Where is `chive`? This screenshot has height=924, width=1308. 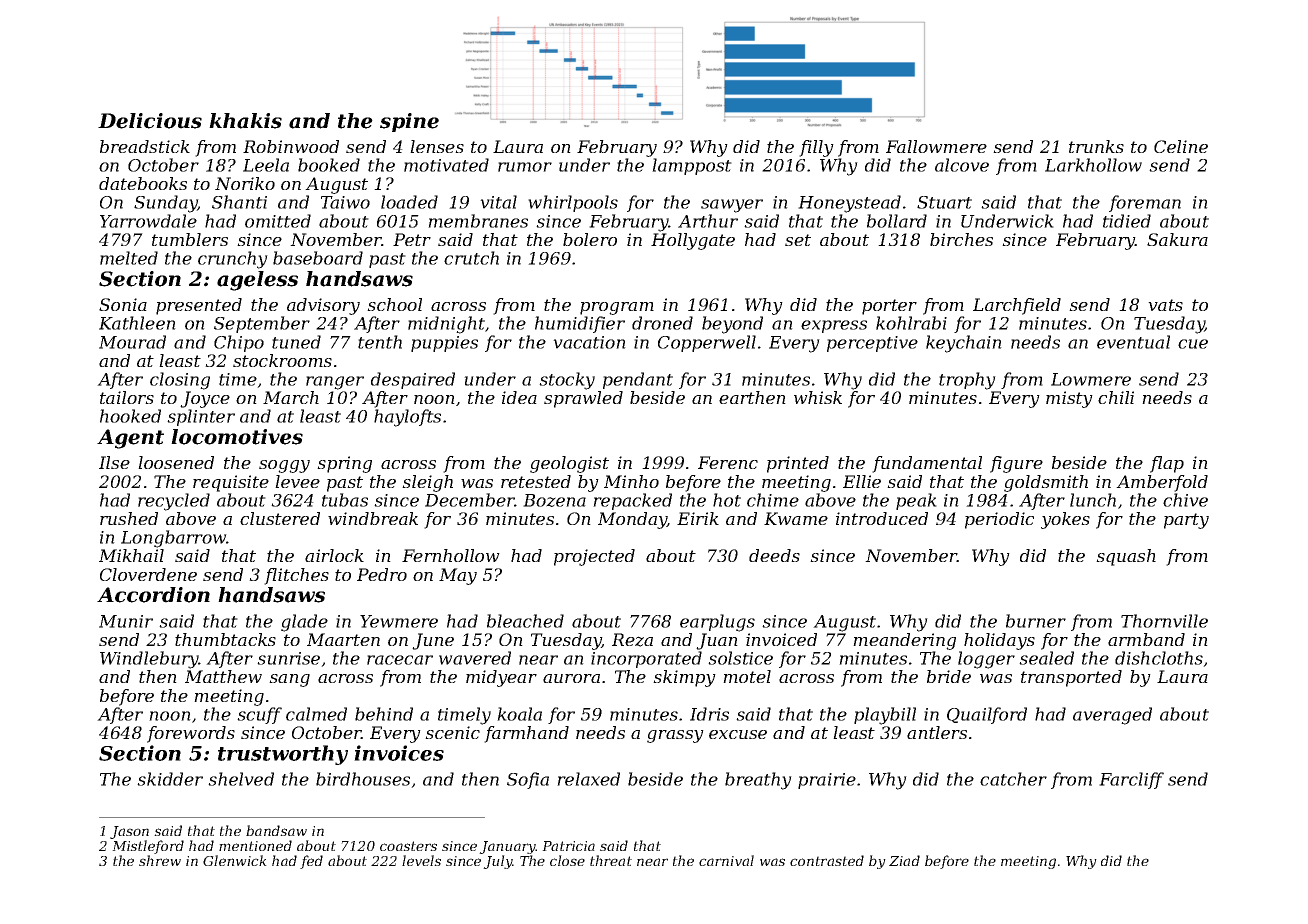
chive is located at coordinates (1185, 500).
